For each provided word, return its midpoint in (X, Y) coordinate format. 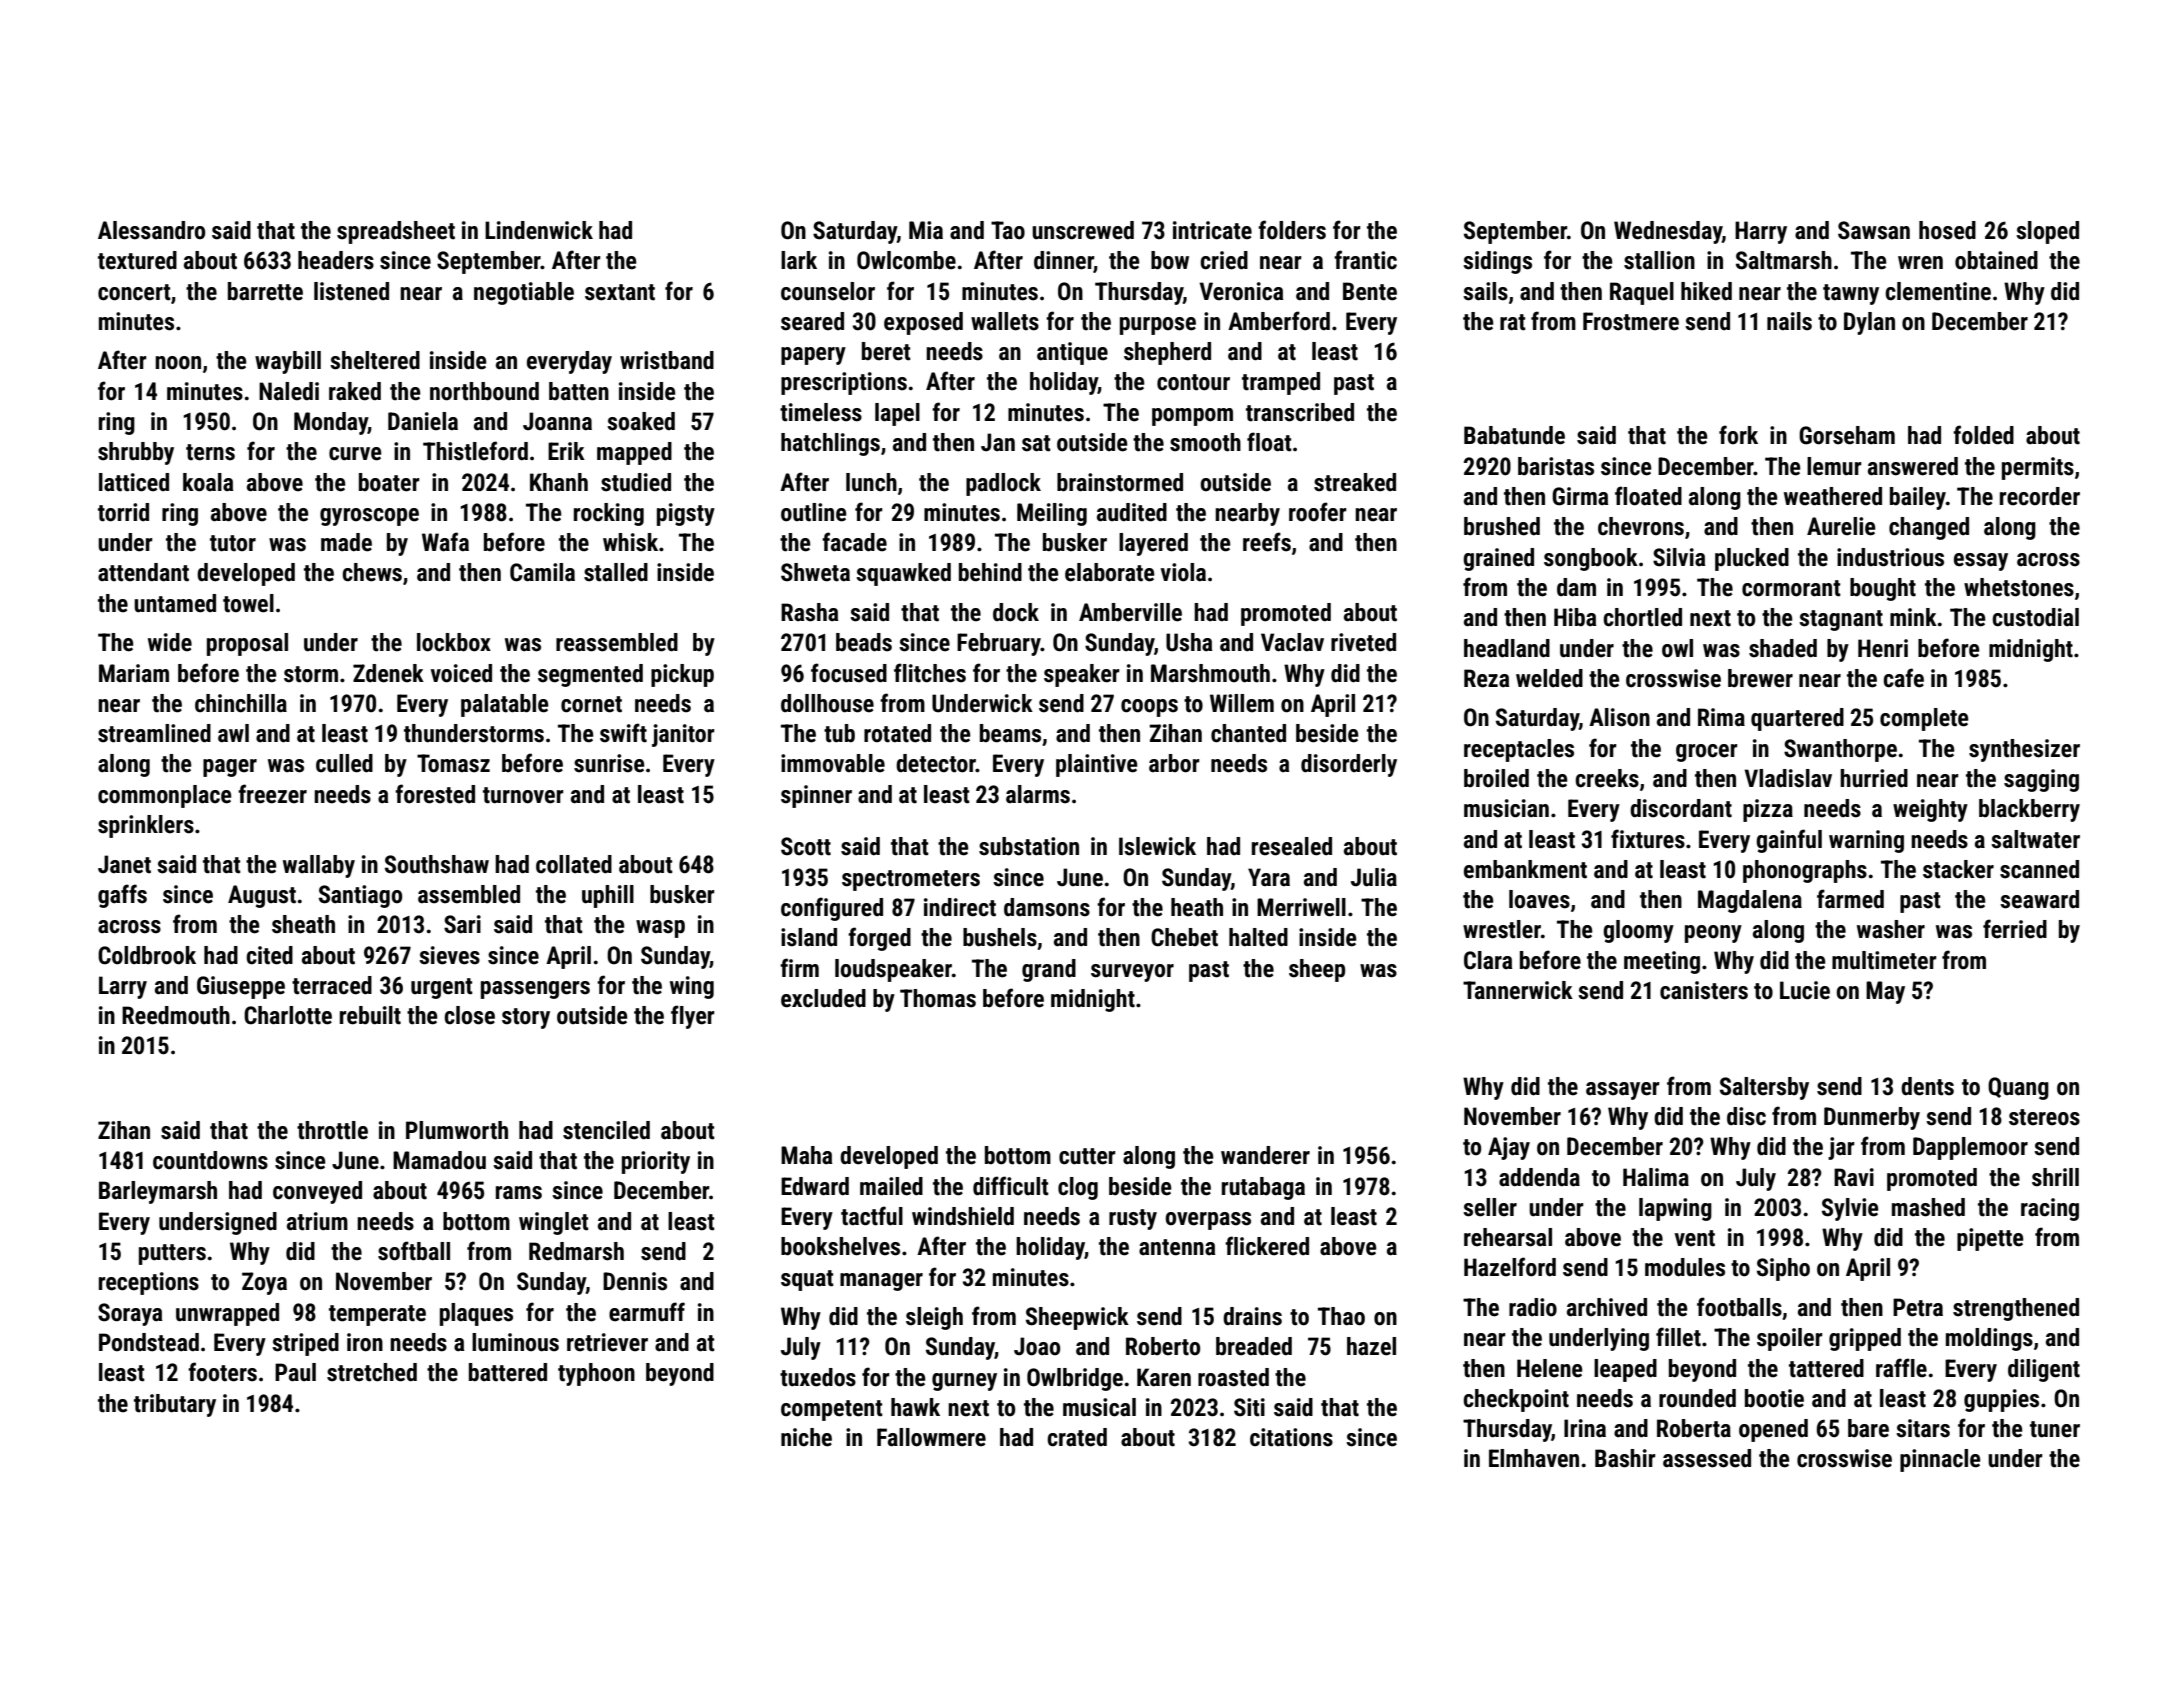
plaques (476, 1314)
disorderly (1349, 765)
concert (134, 292)
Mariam (134, 673)
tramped (1281, 383)
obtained (1996, 260)
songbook (1591, 559)
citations (1291, 1437)
